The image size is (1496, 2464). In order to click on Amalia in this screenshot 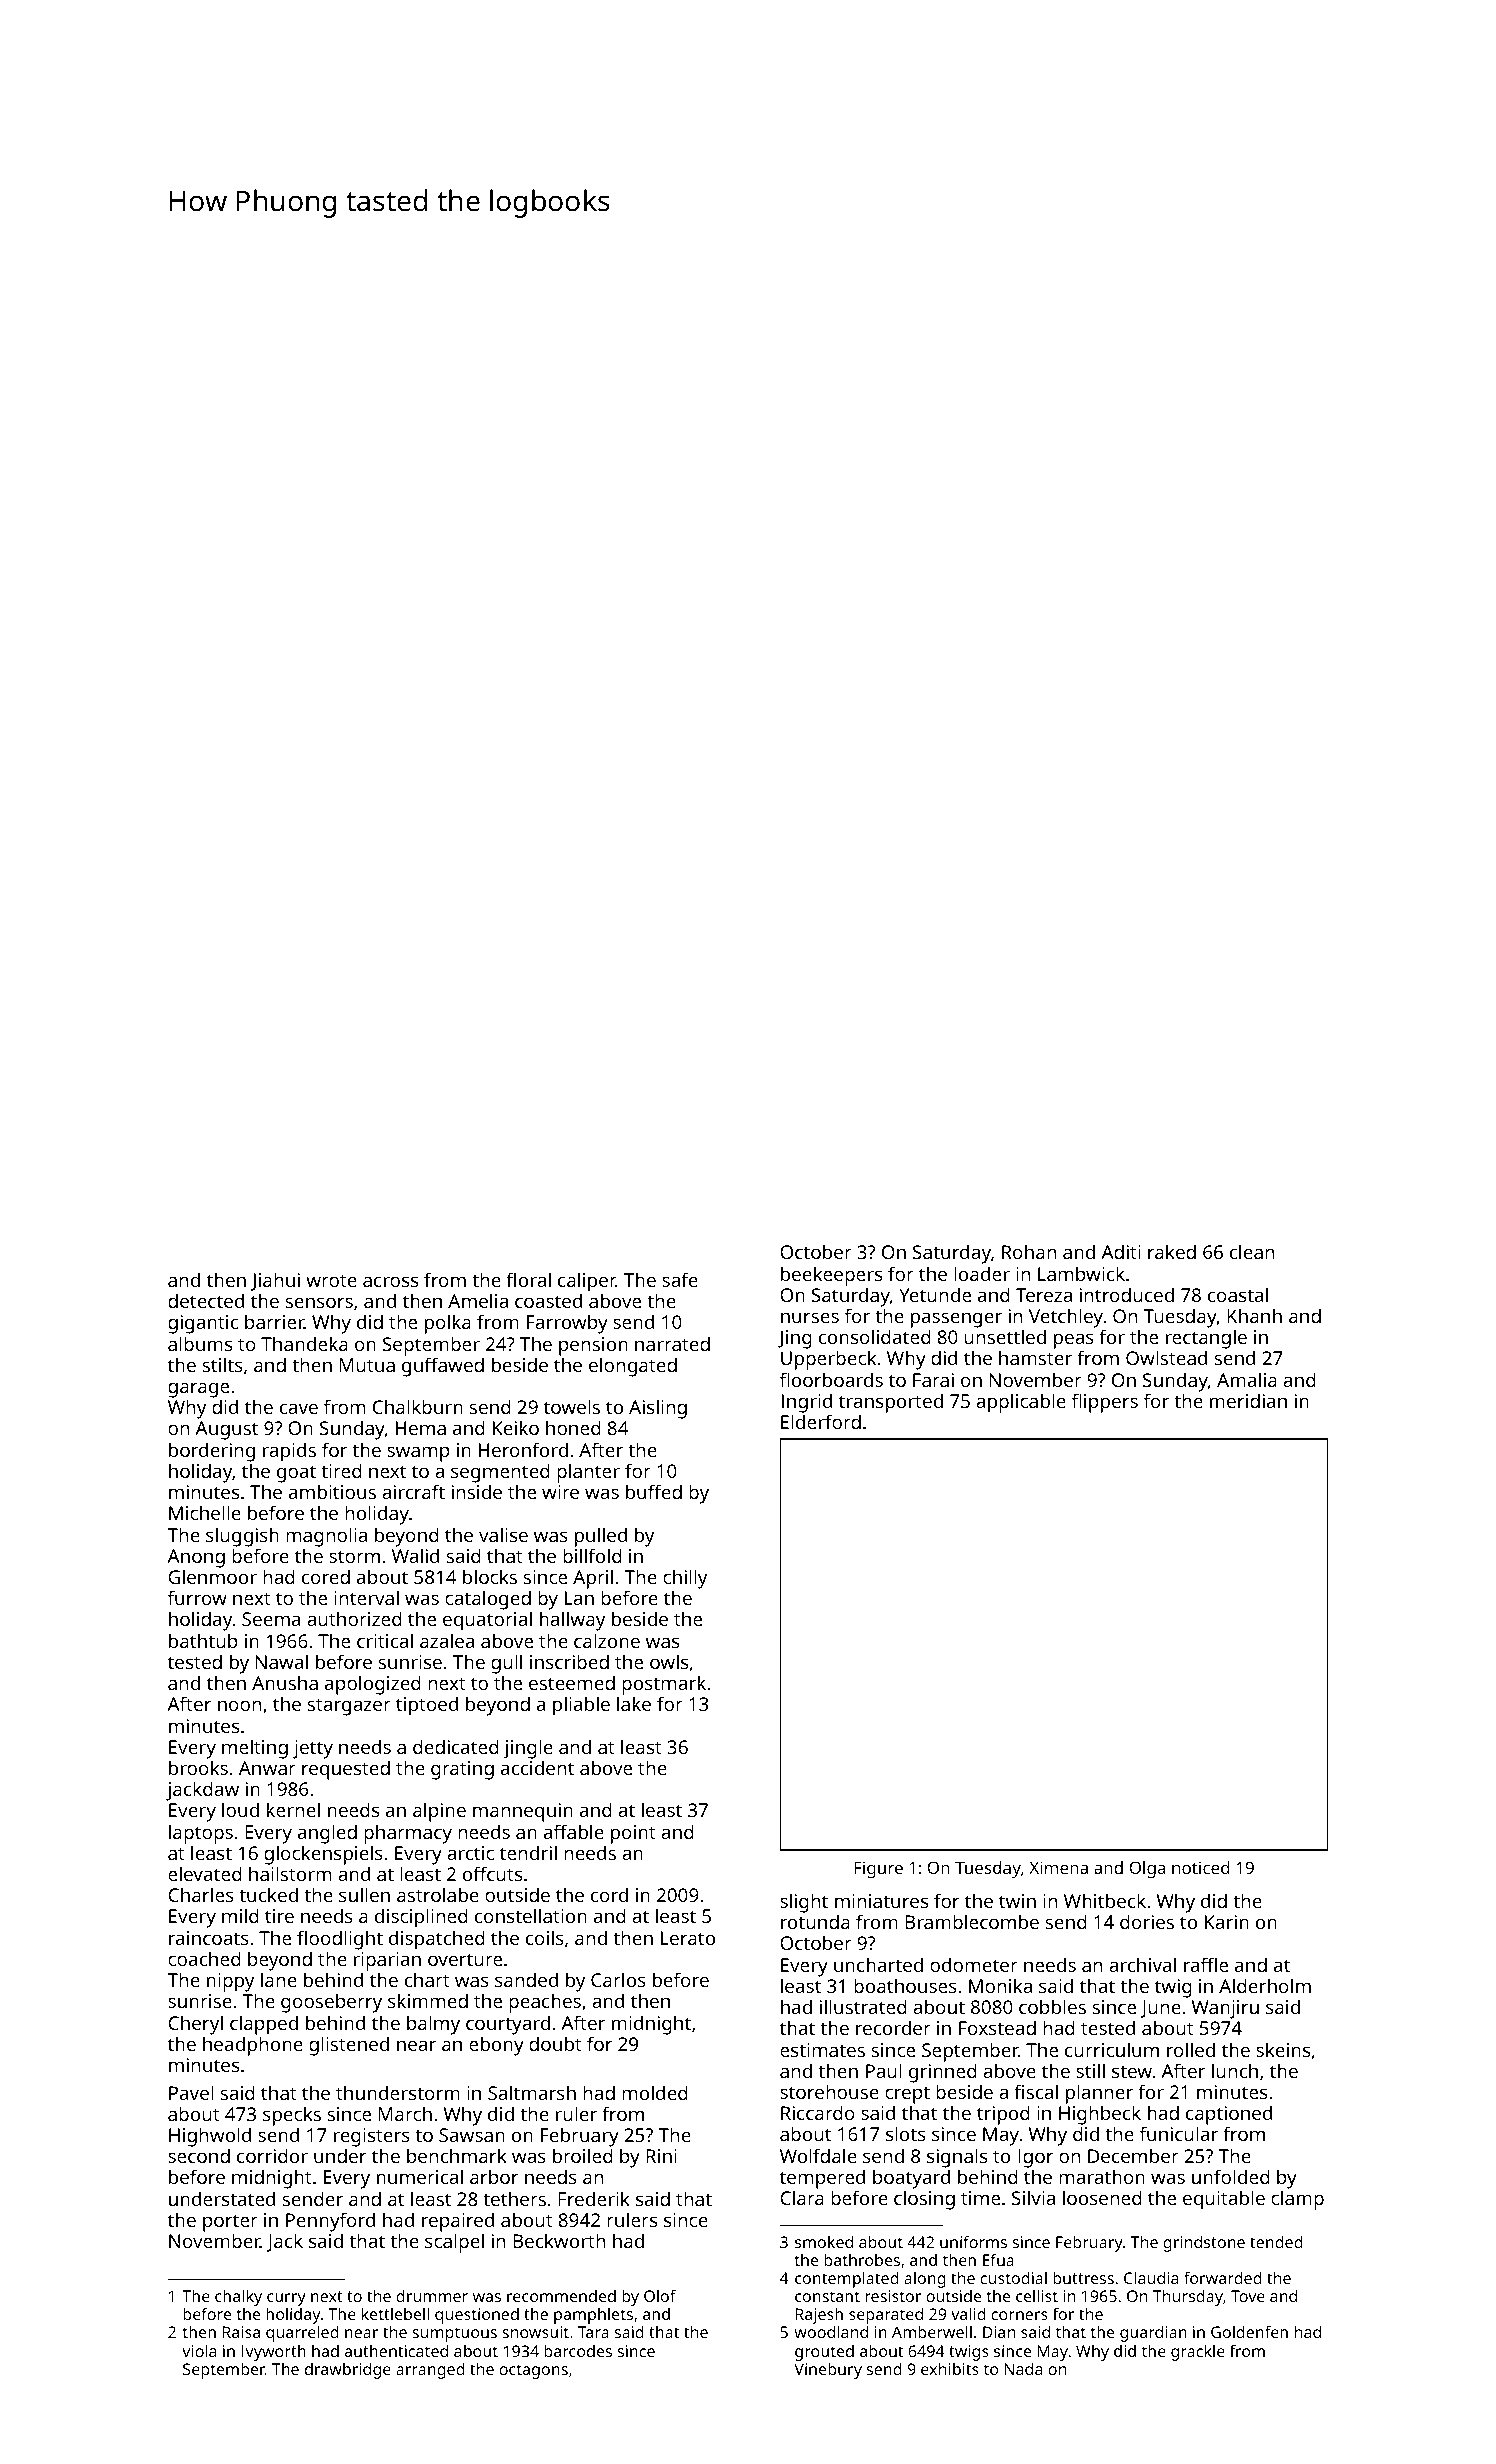, I will do `click(1247, 1379)`.
